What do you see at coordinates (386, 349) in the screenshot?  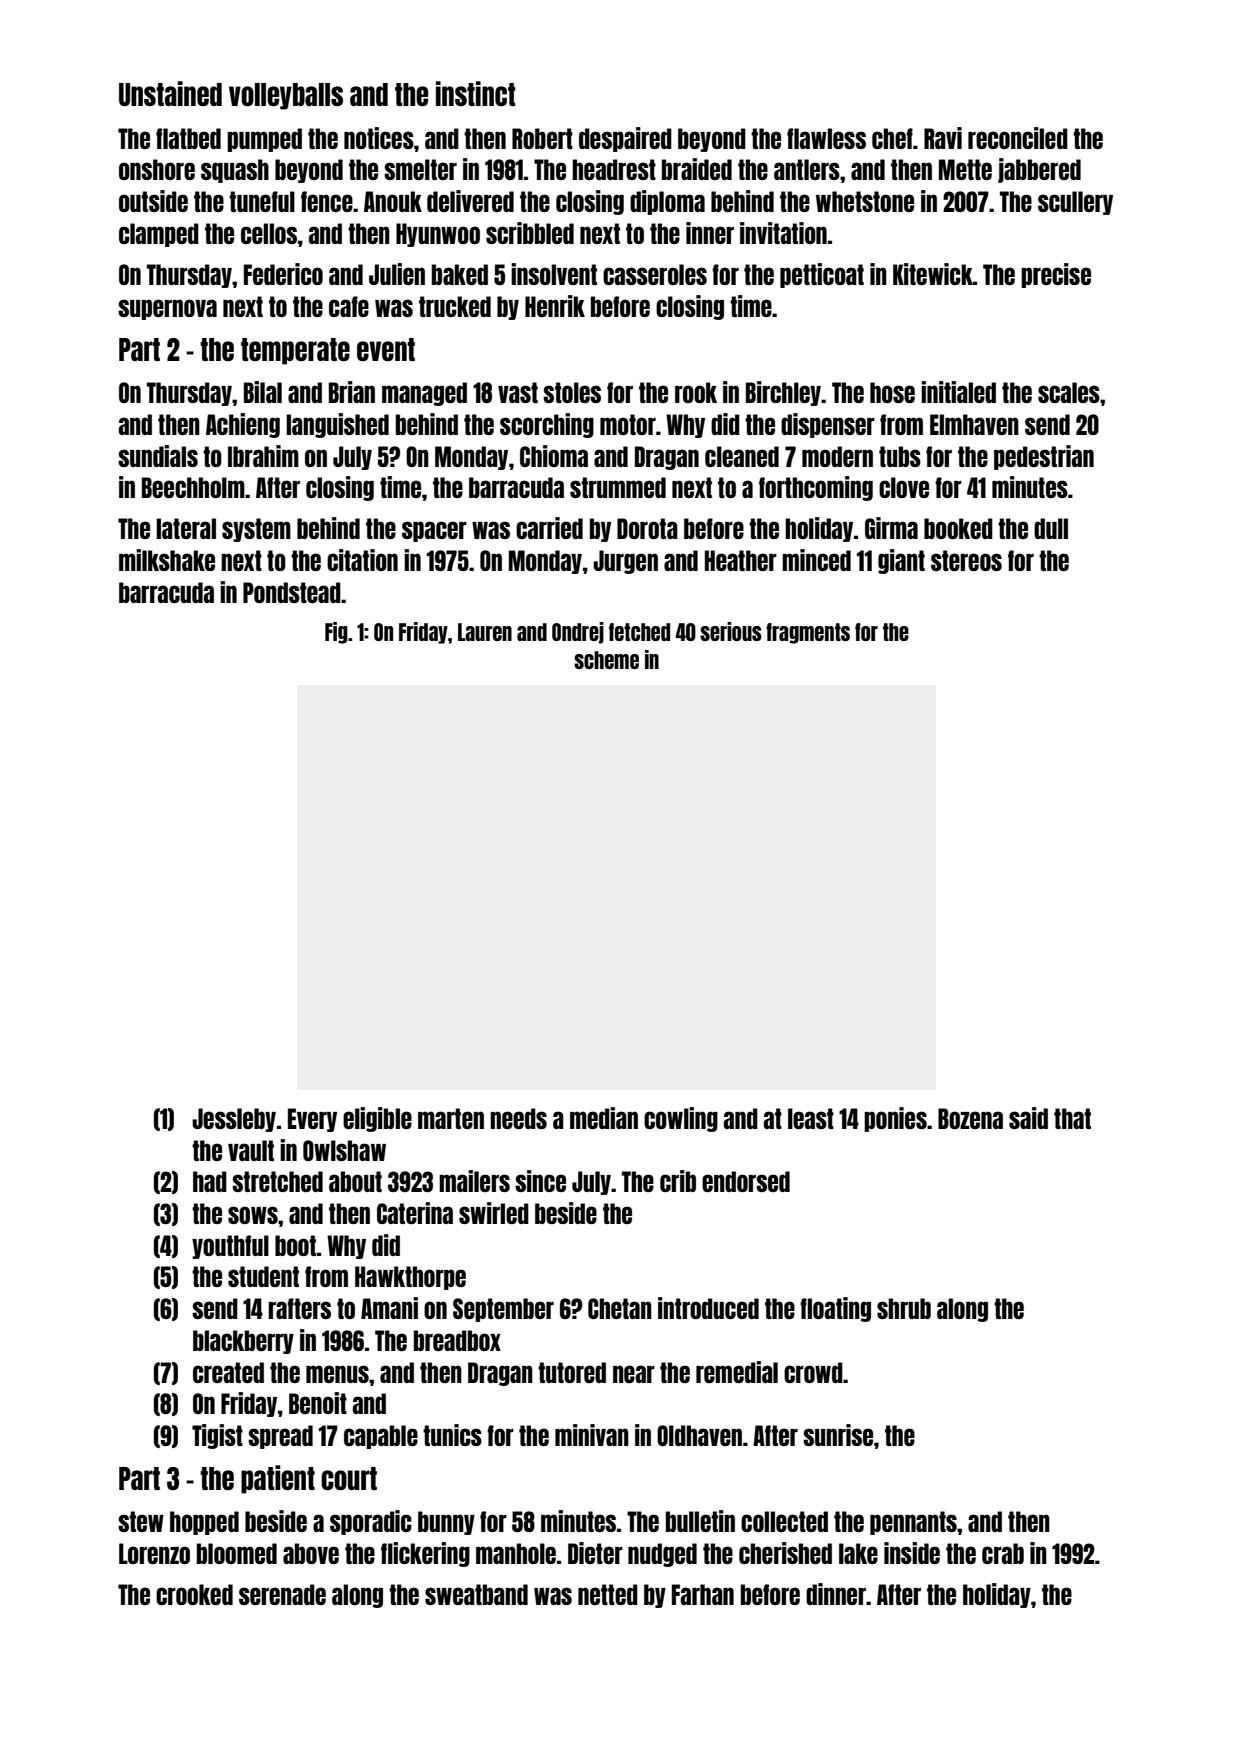 I see `event` at bounding box center [386, 349].
